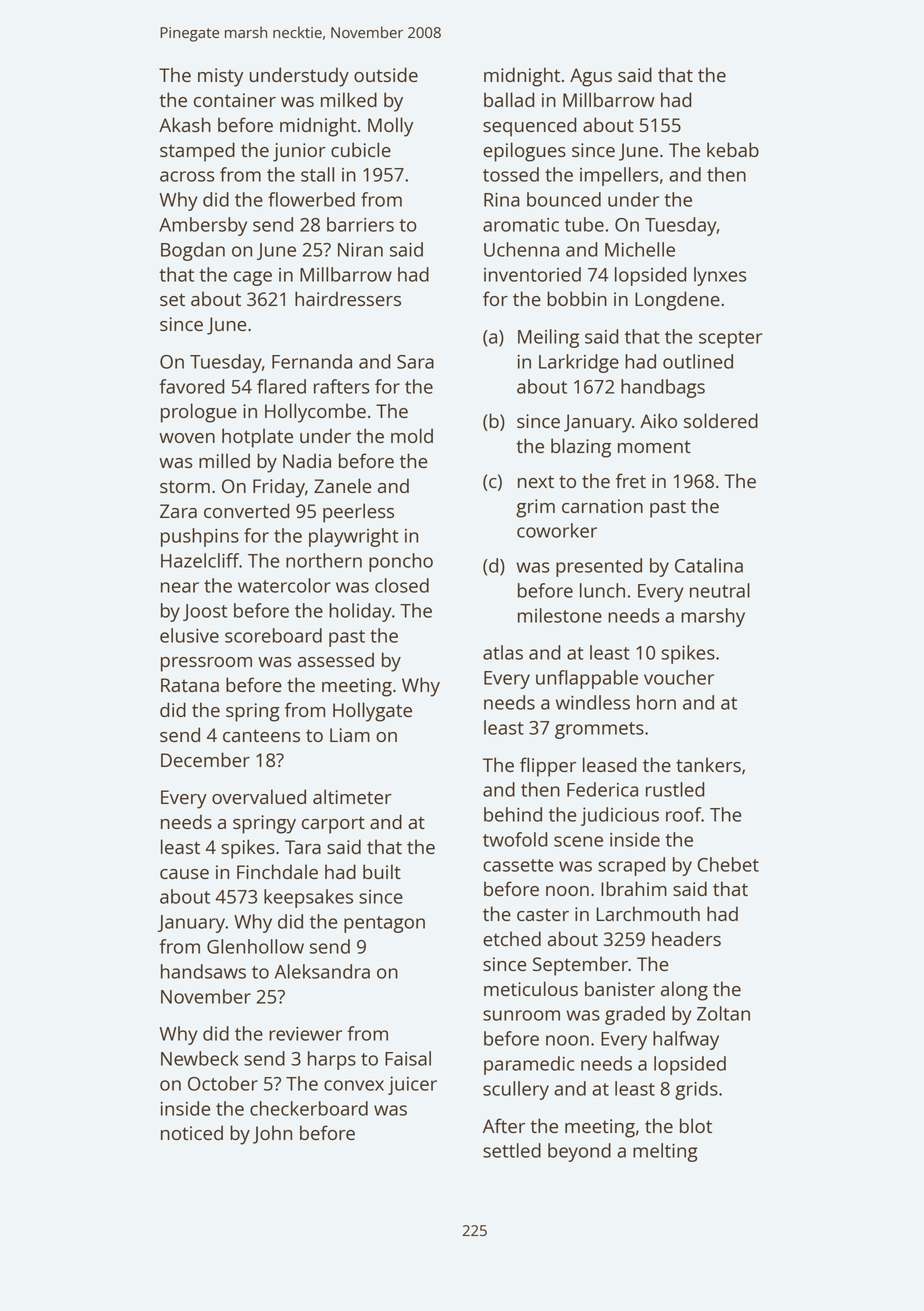 The width and height of the screenshot is (924, 1311). Describe the element at coordinates (512, 1150) in the screenshot. I see `settled` at that location.
